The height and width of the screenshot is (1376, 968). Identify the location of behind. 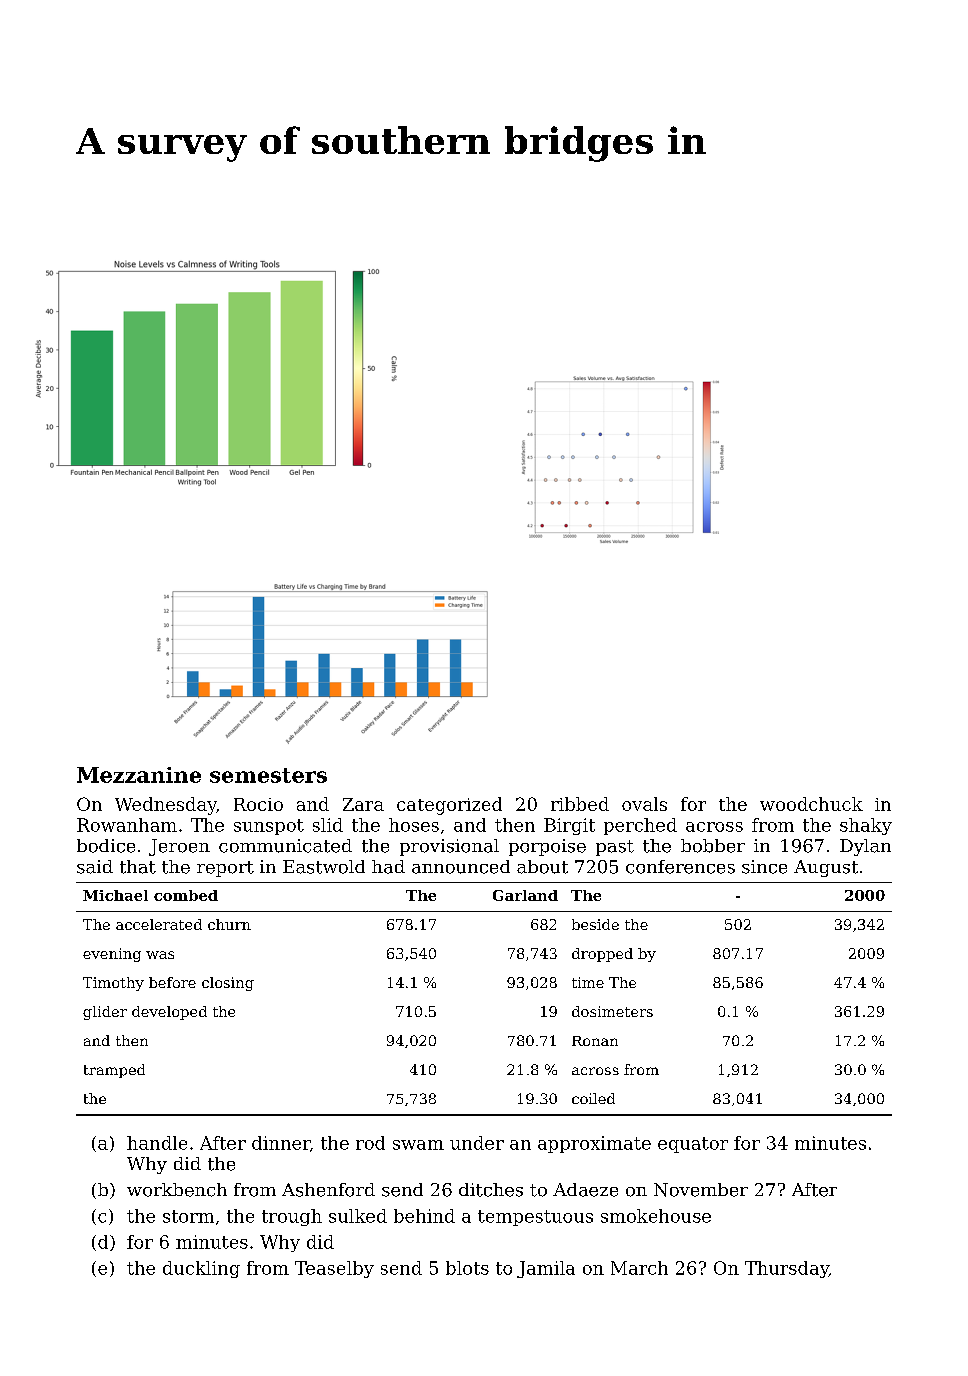
(424, 1216).
